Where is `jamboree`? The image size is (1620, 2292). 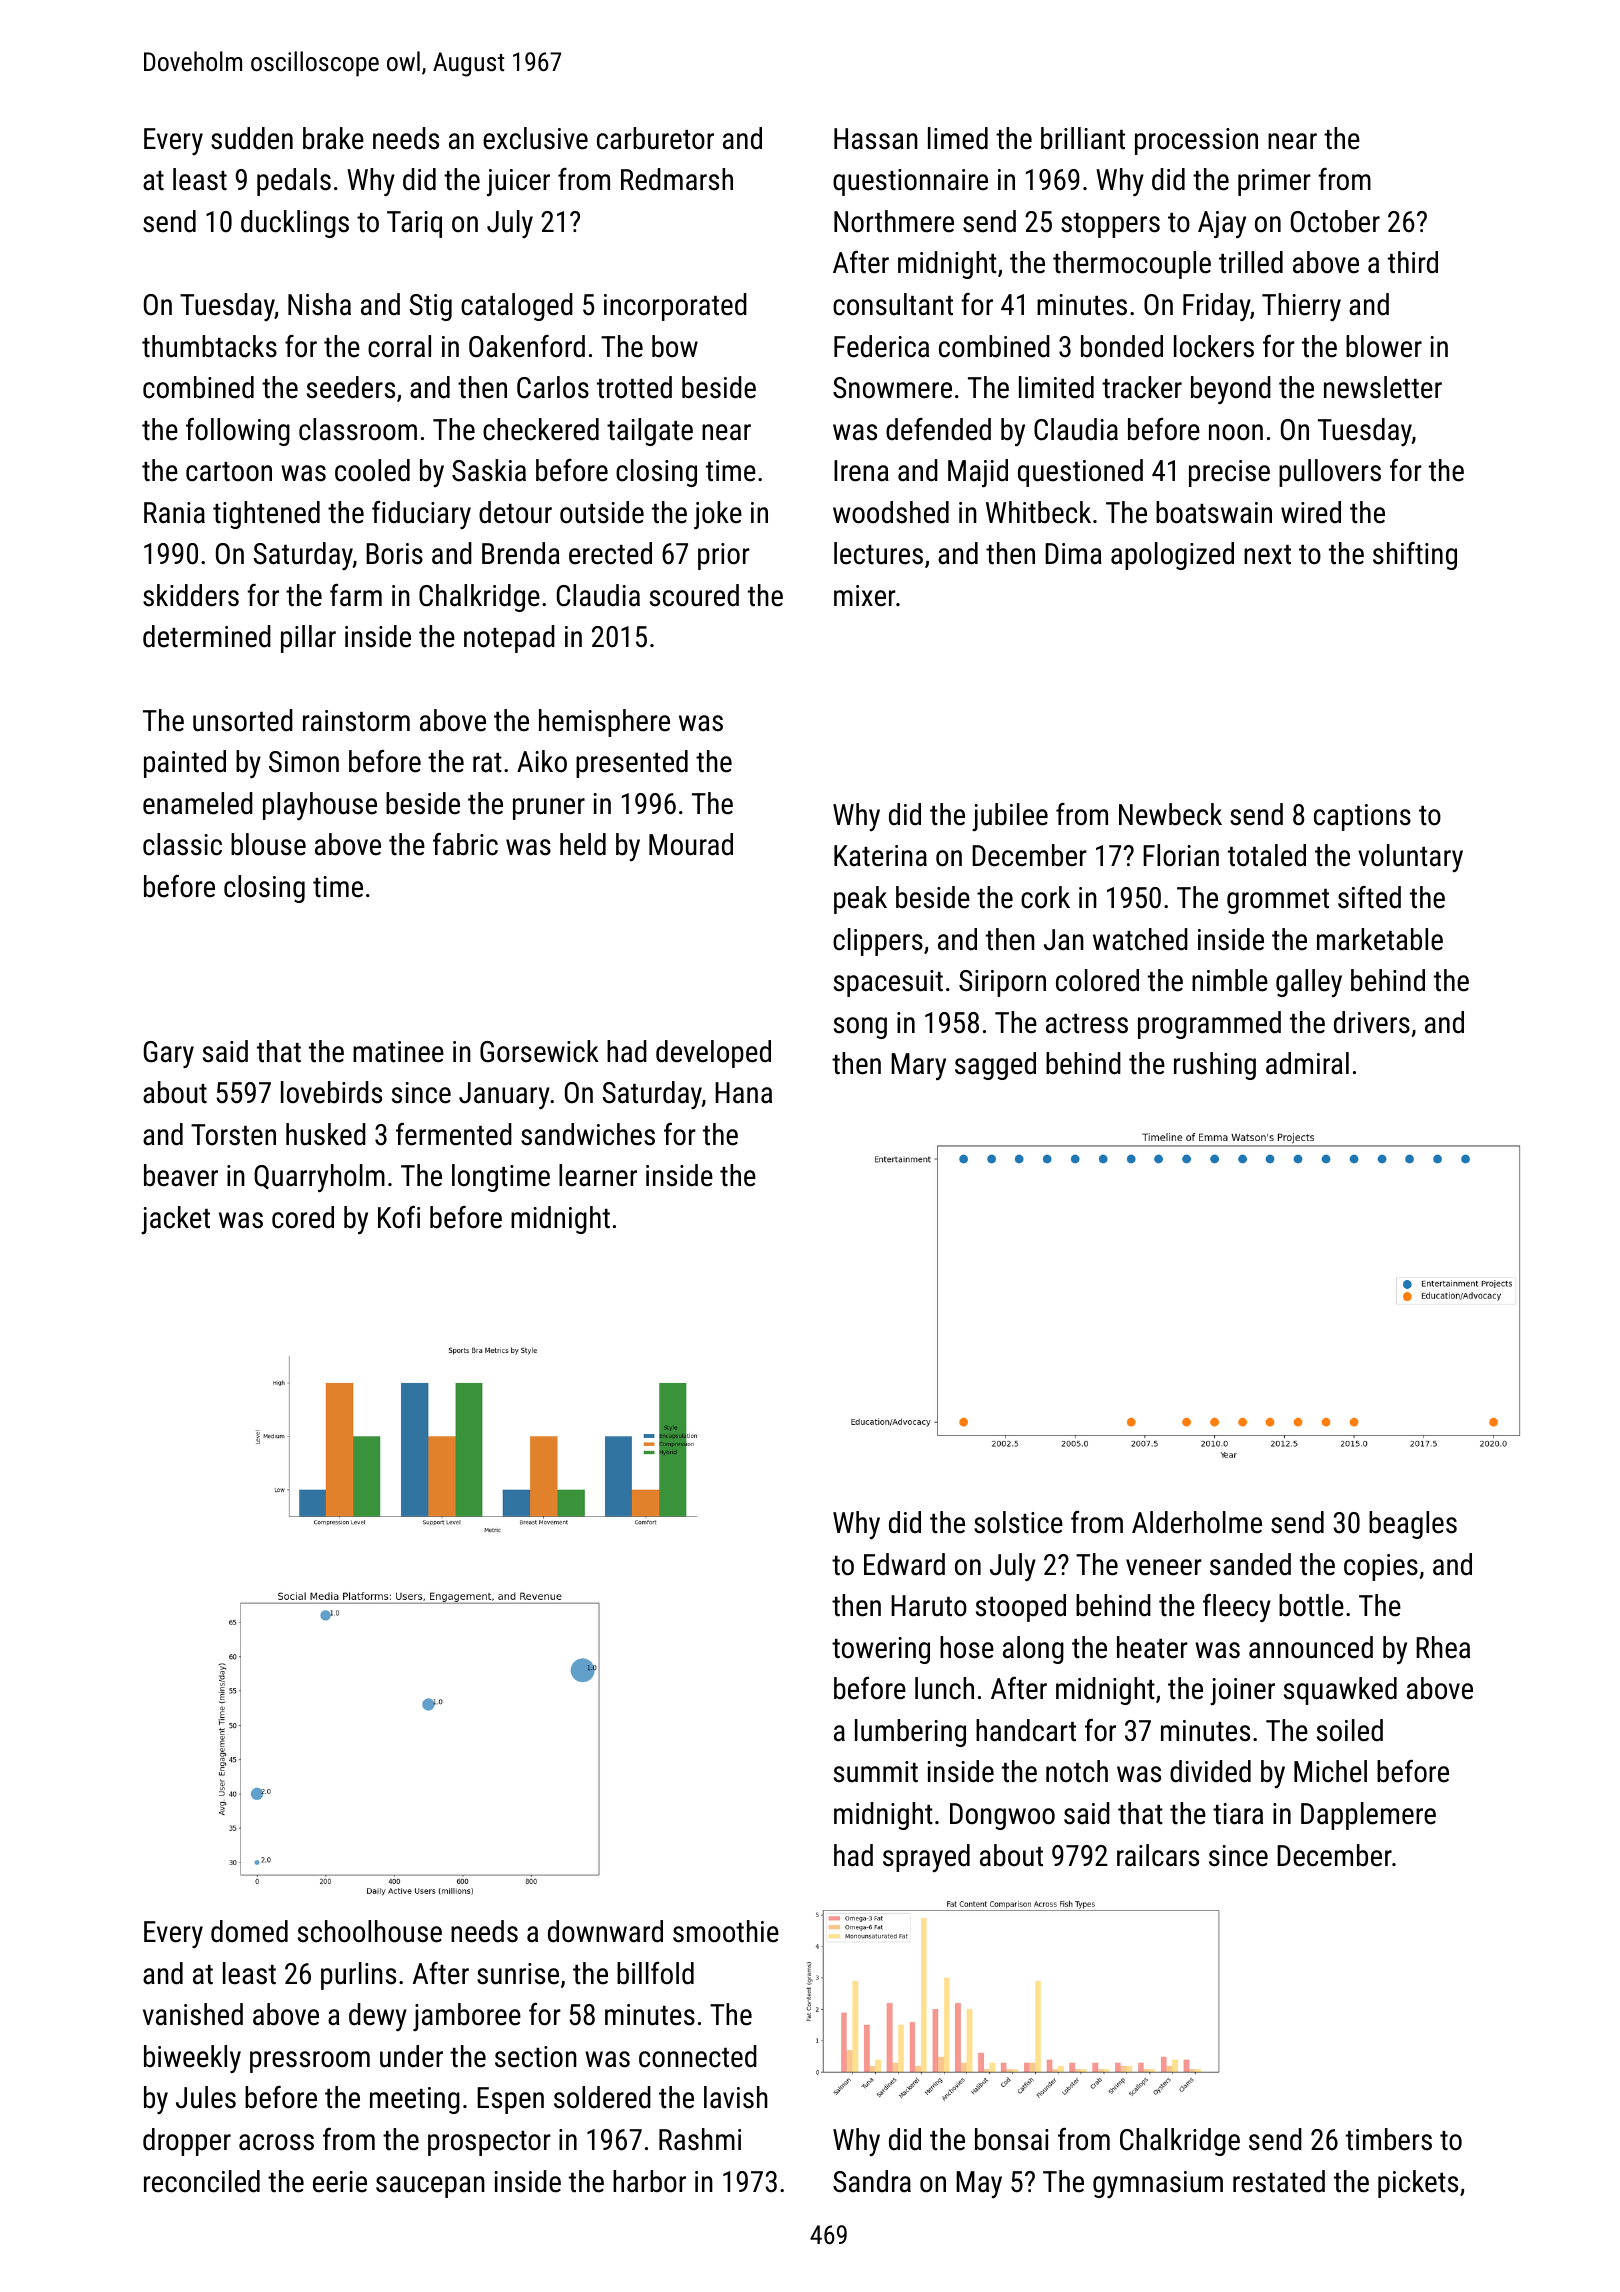
jamboree is located at coordinates (467, 2017).
